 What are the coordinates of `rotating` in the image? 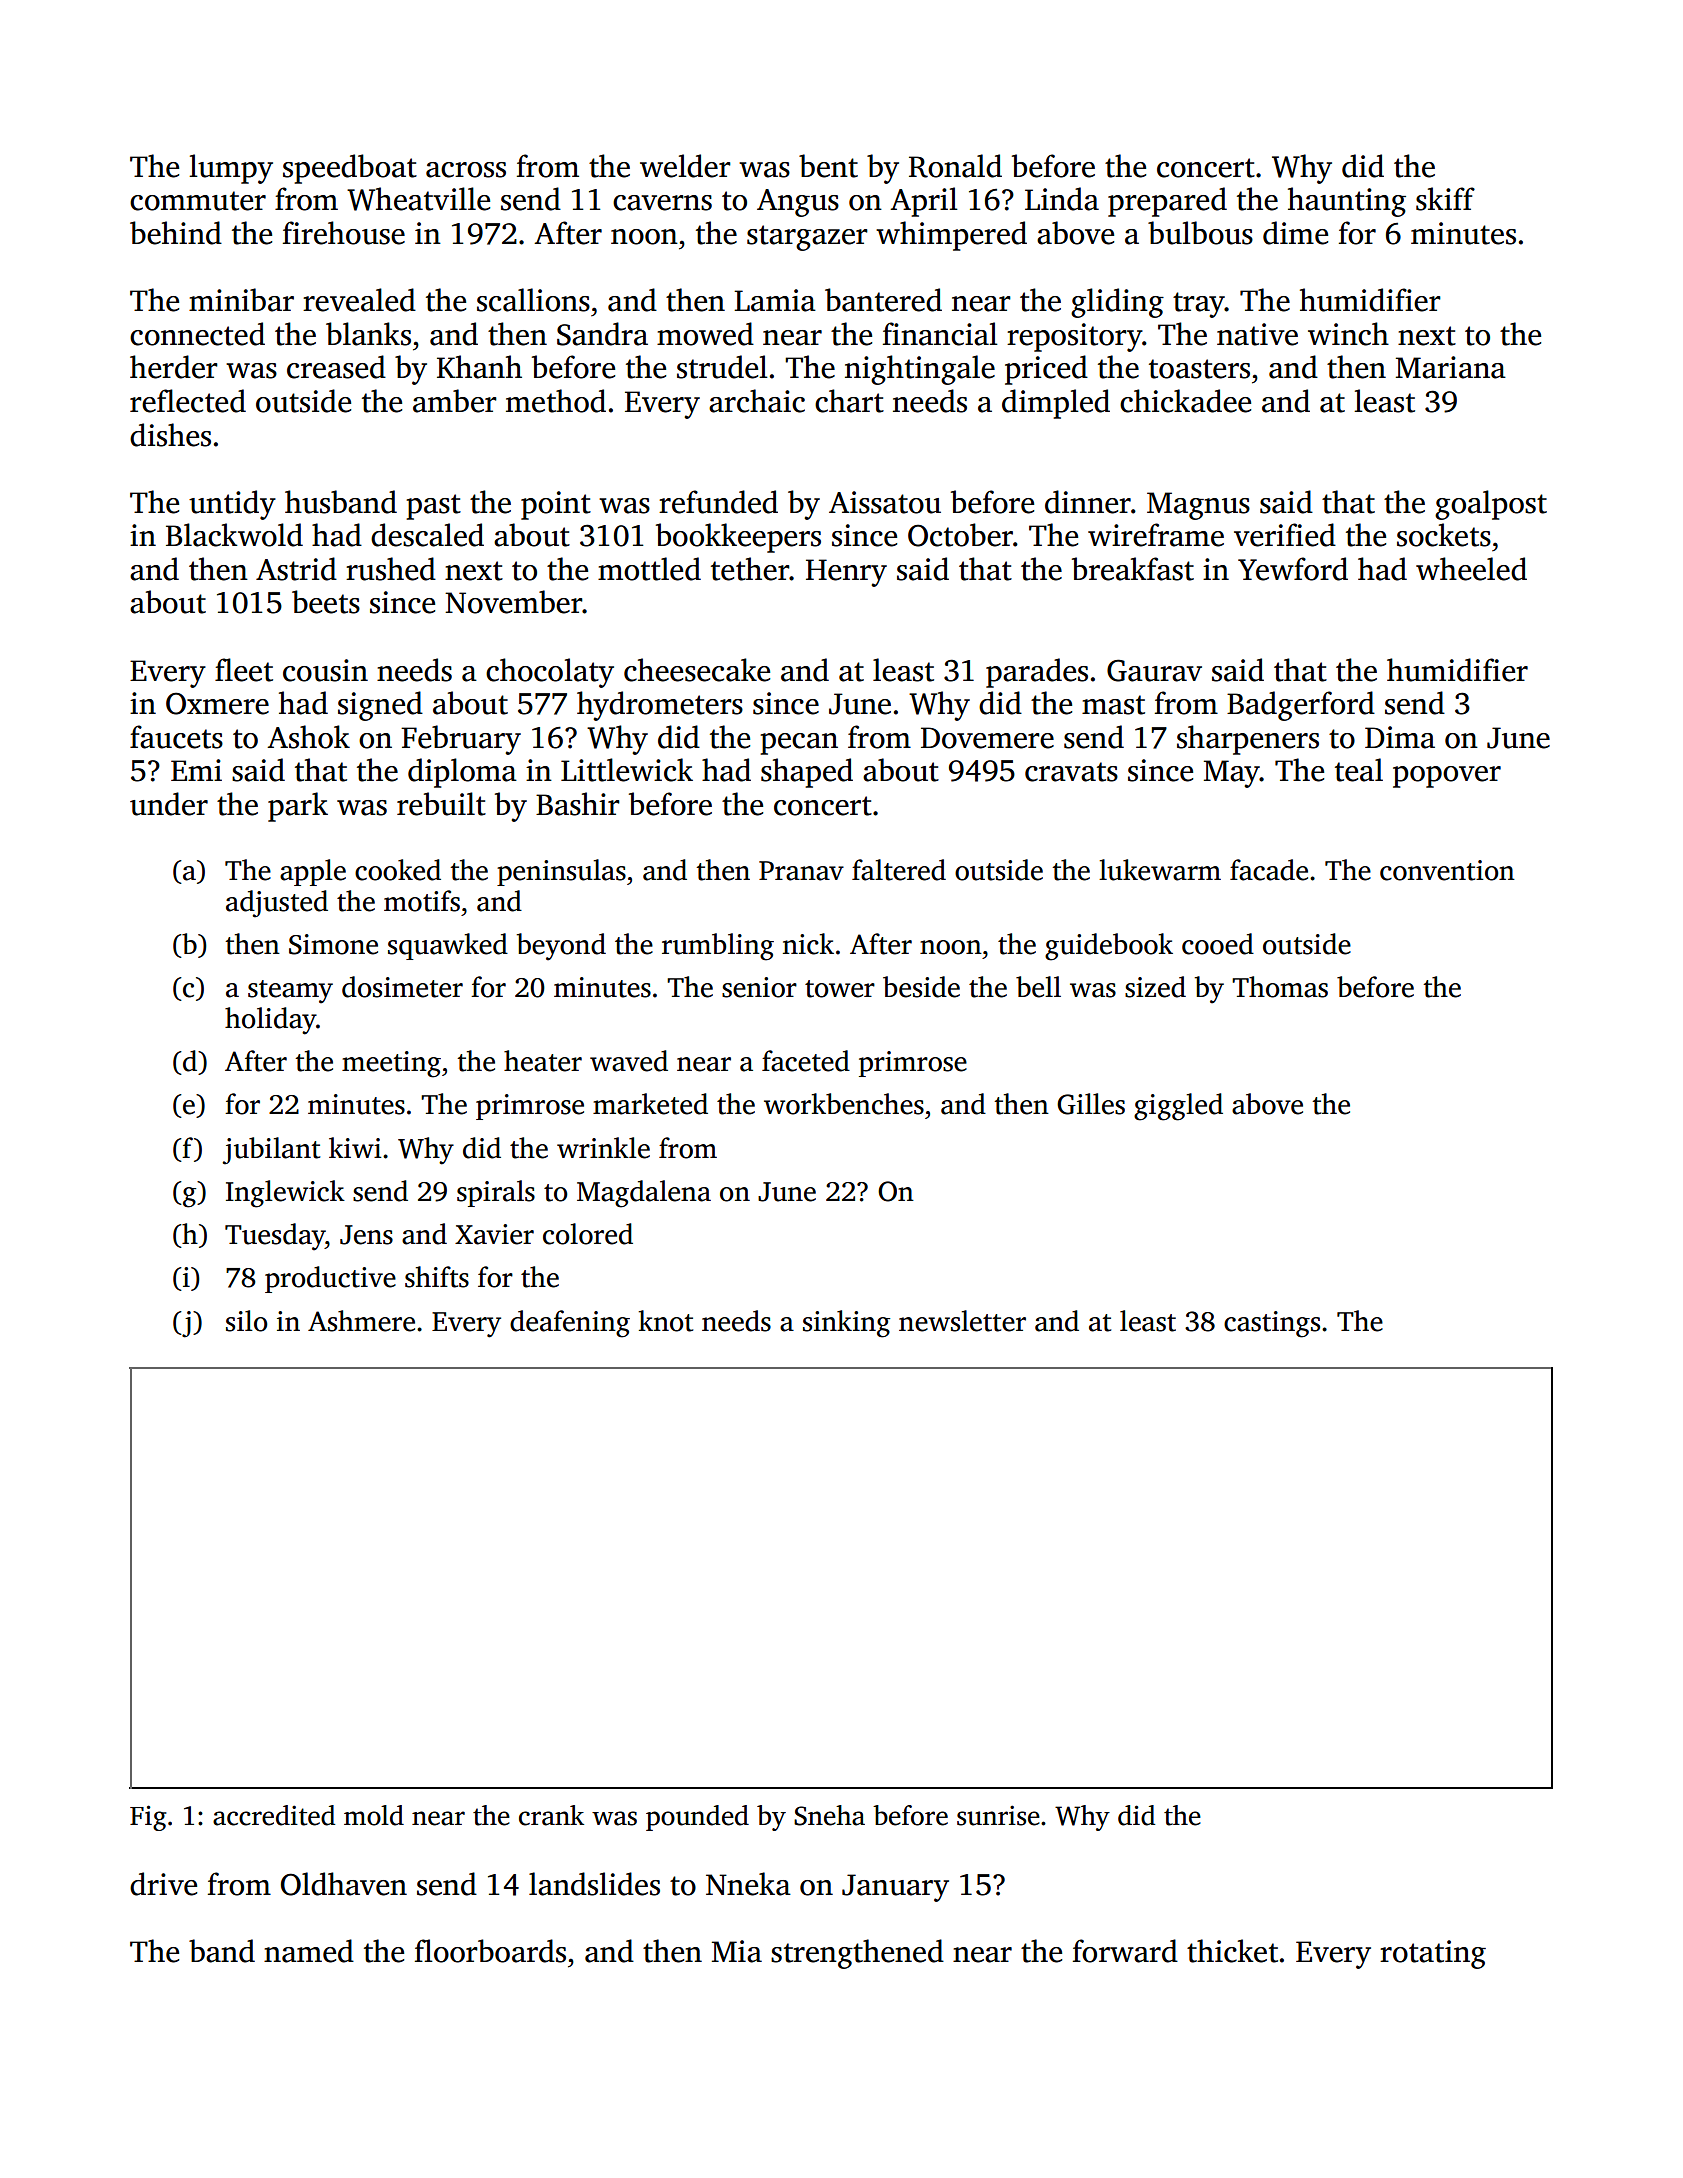 It's located at (1433, 1954).
